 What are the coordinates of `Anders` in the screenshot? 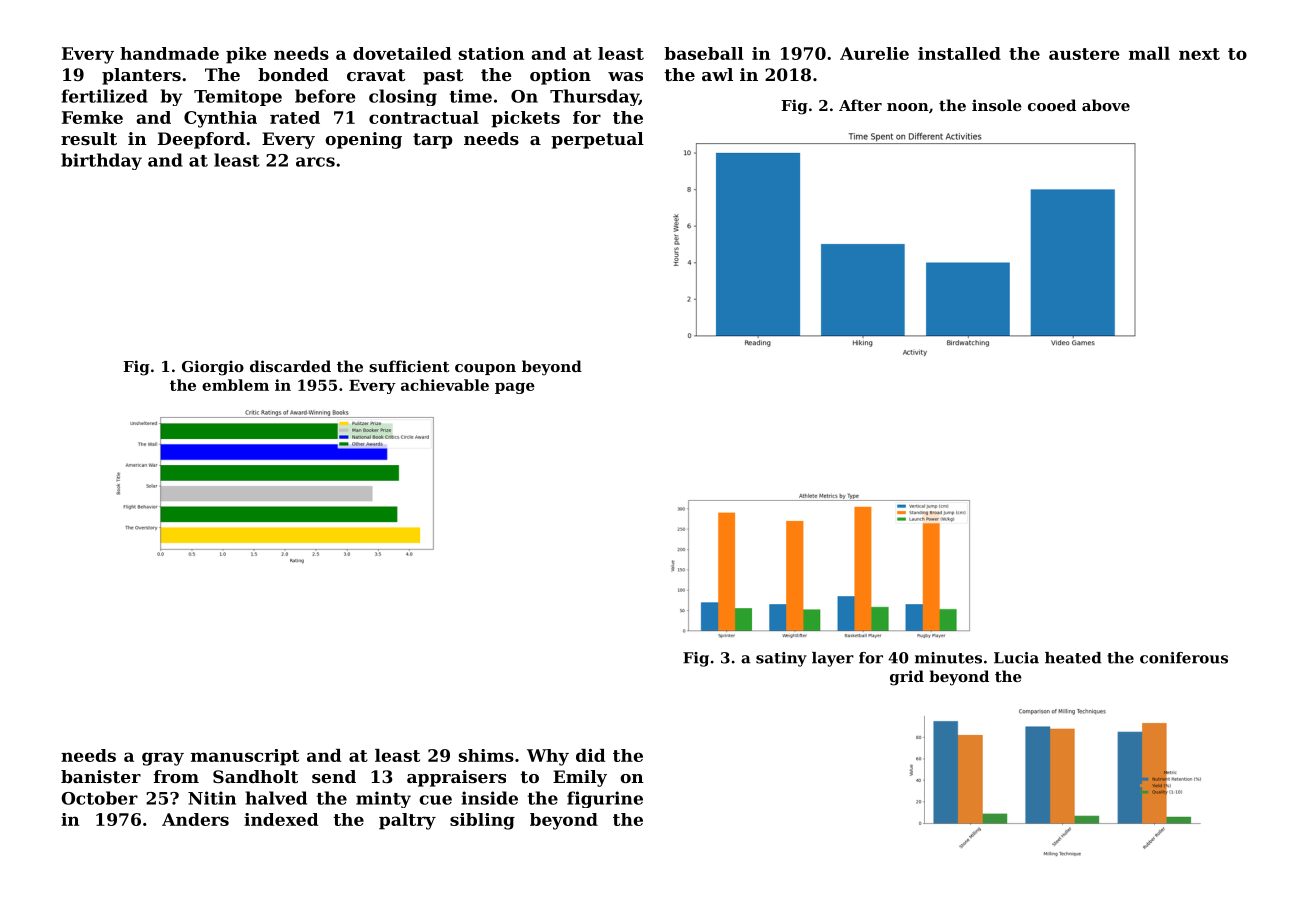 It's located at (195, 819).
